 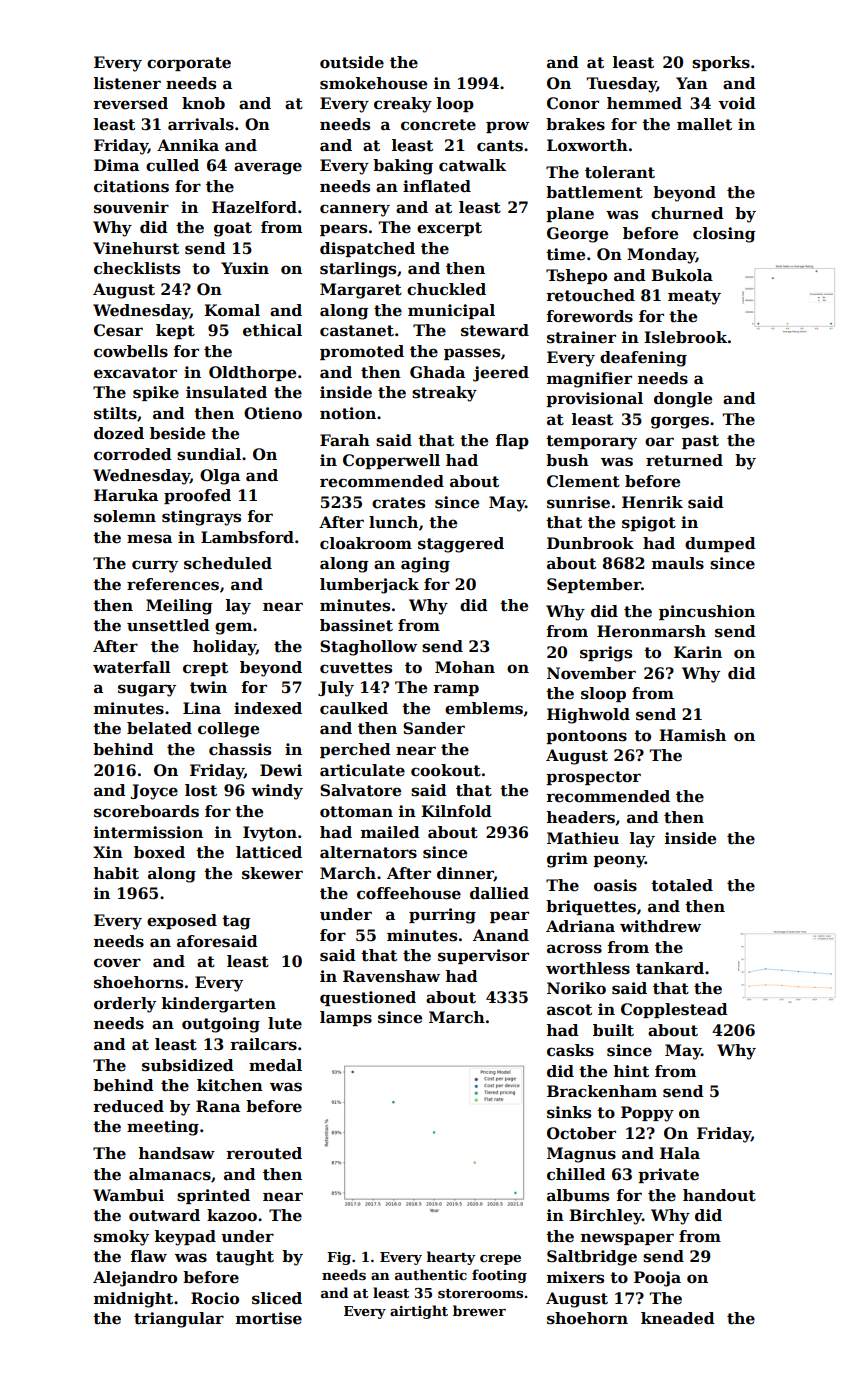 What do you see at coordinates (168, 625) in the screenshot?
I see `unsettled` at bounding box center [168, 625].
